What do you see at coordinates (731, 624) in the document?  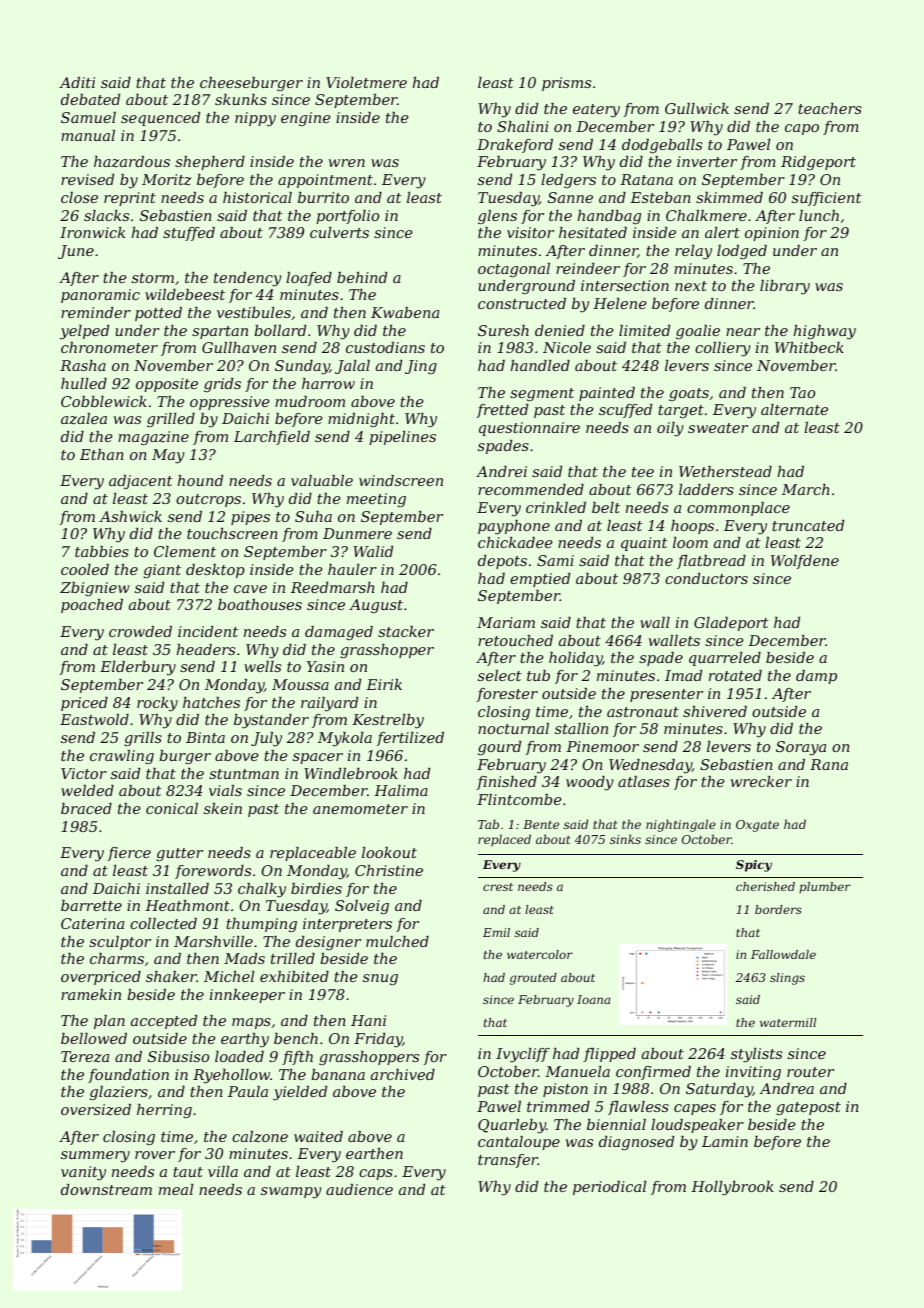 I see `Gladeport` at bounding box center [731, 624].
